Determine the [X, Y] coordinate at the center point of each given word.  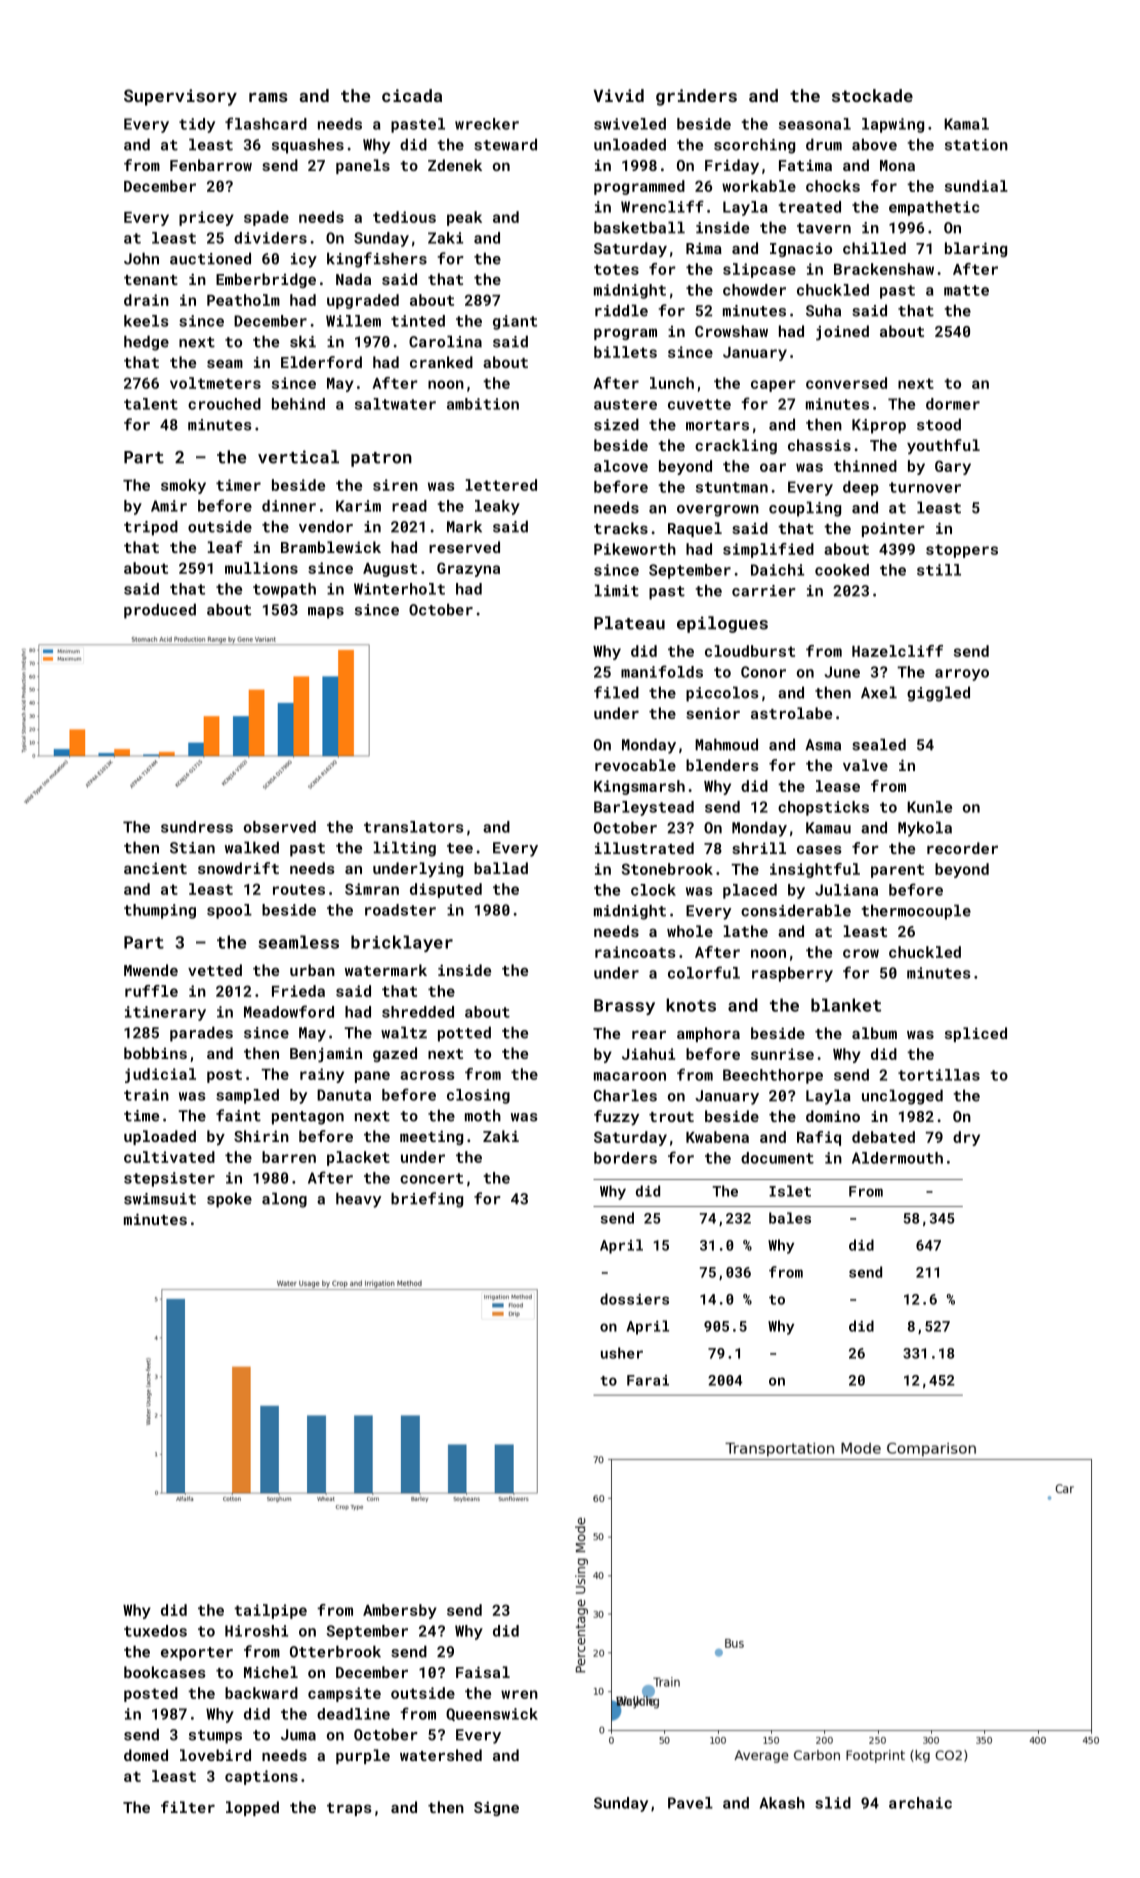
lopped [252, 1808]
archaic [920, 1803]
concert [431, 1178]
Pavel [690, 1803]
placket [358, 1158]
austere [625, 404]
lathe [745, 931]
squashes [308, 146]
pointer [893, 530]
